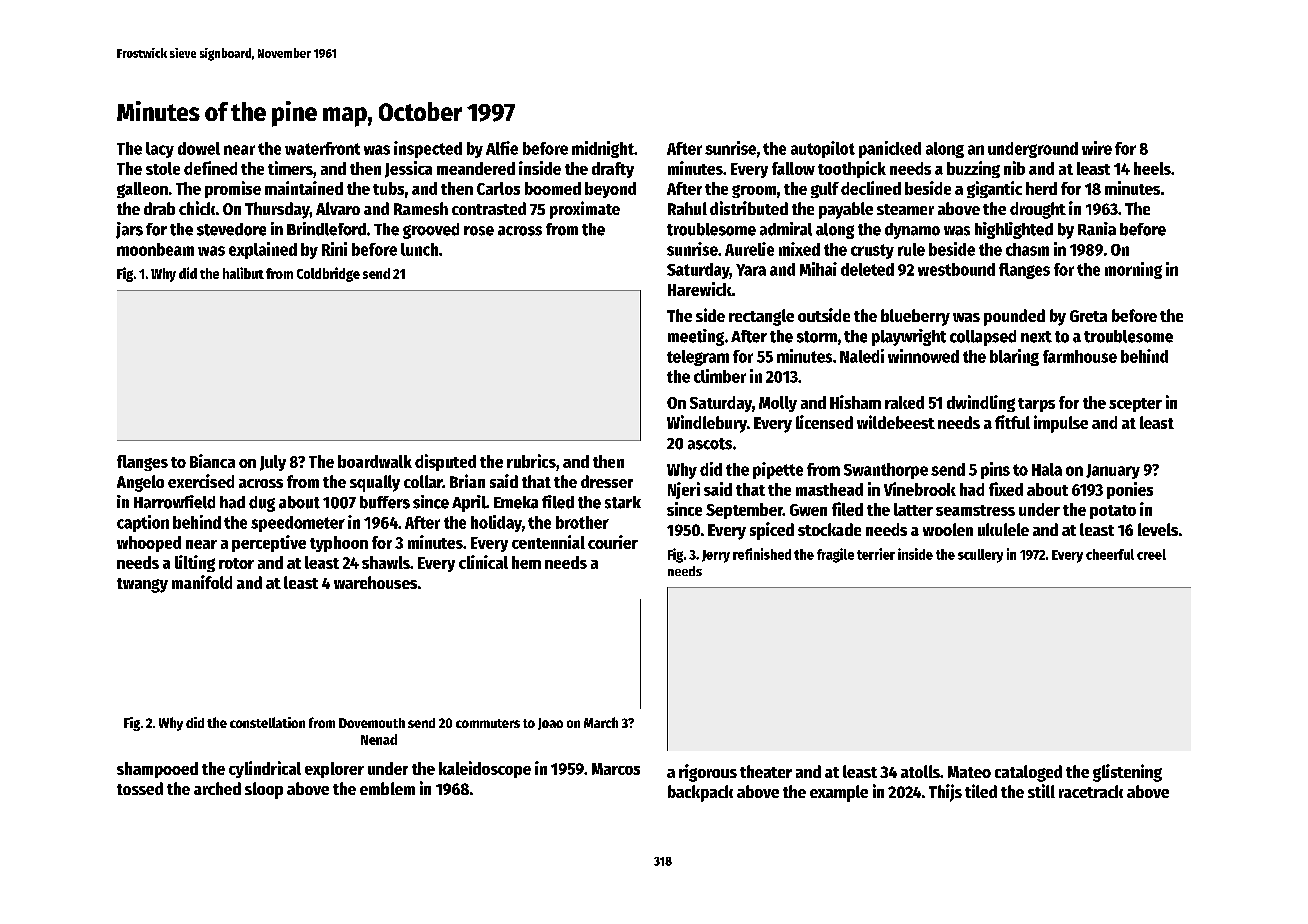 Image resolution: width=1308 pixels, height=924 pixels. What do you see at coordinates (298, 524) in the page?
I see `speedometer` at bounding box center [298, 524].
